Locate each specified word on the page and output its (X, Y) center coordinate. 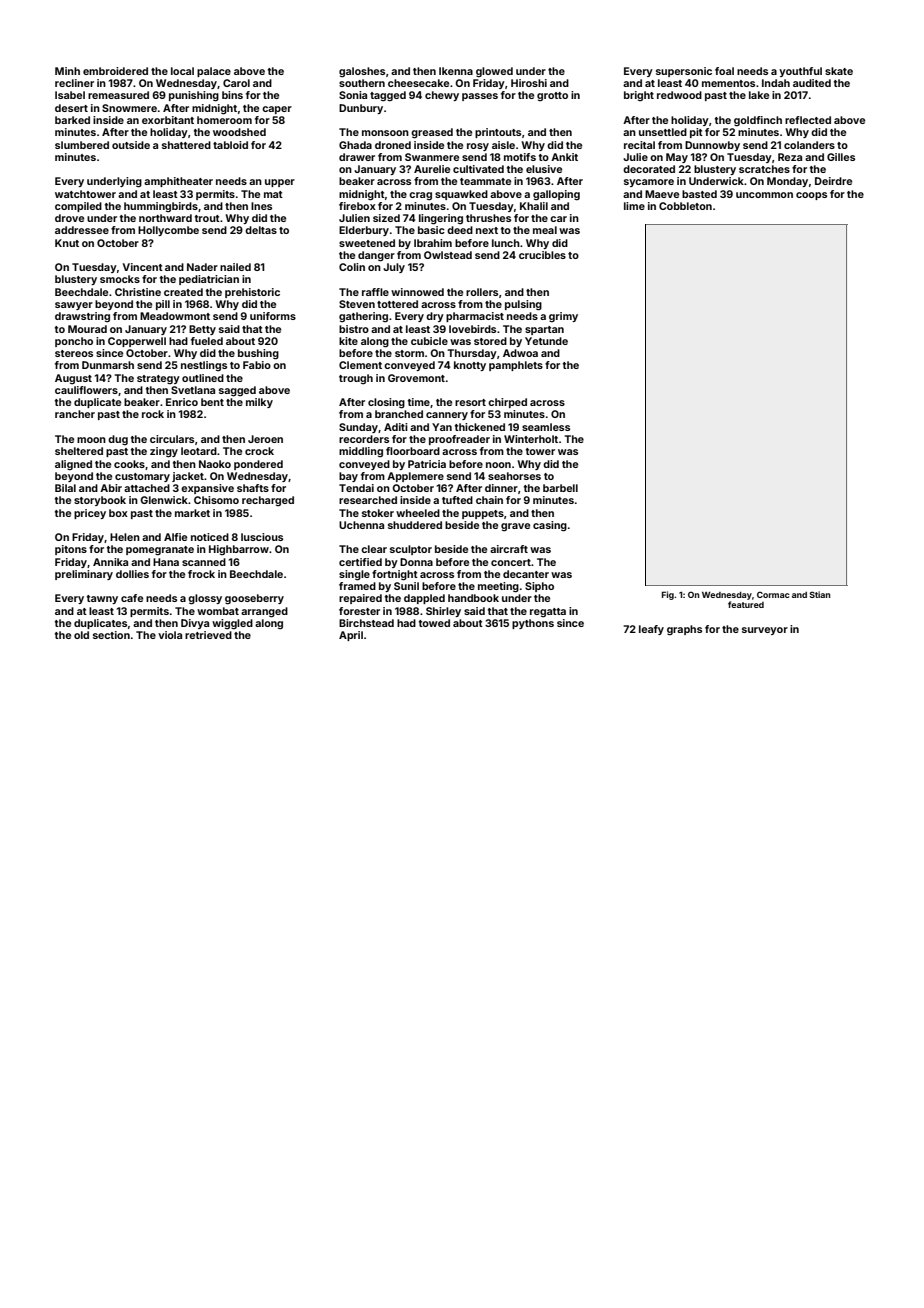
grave (515, 527)
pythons (533, 624)
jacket (188, 477)
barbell (560, 488)
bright (639, 96)
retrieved (208, 635)
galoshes (362, 72)
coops (811, 196)
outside (131, 145)
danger (376, 256)
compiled (78, 207)
